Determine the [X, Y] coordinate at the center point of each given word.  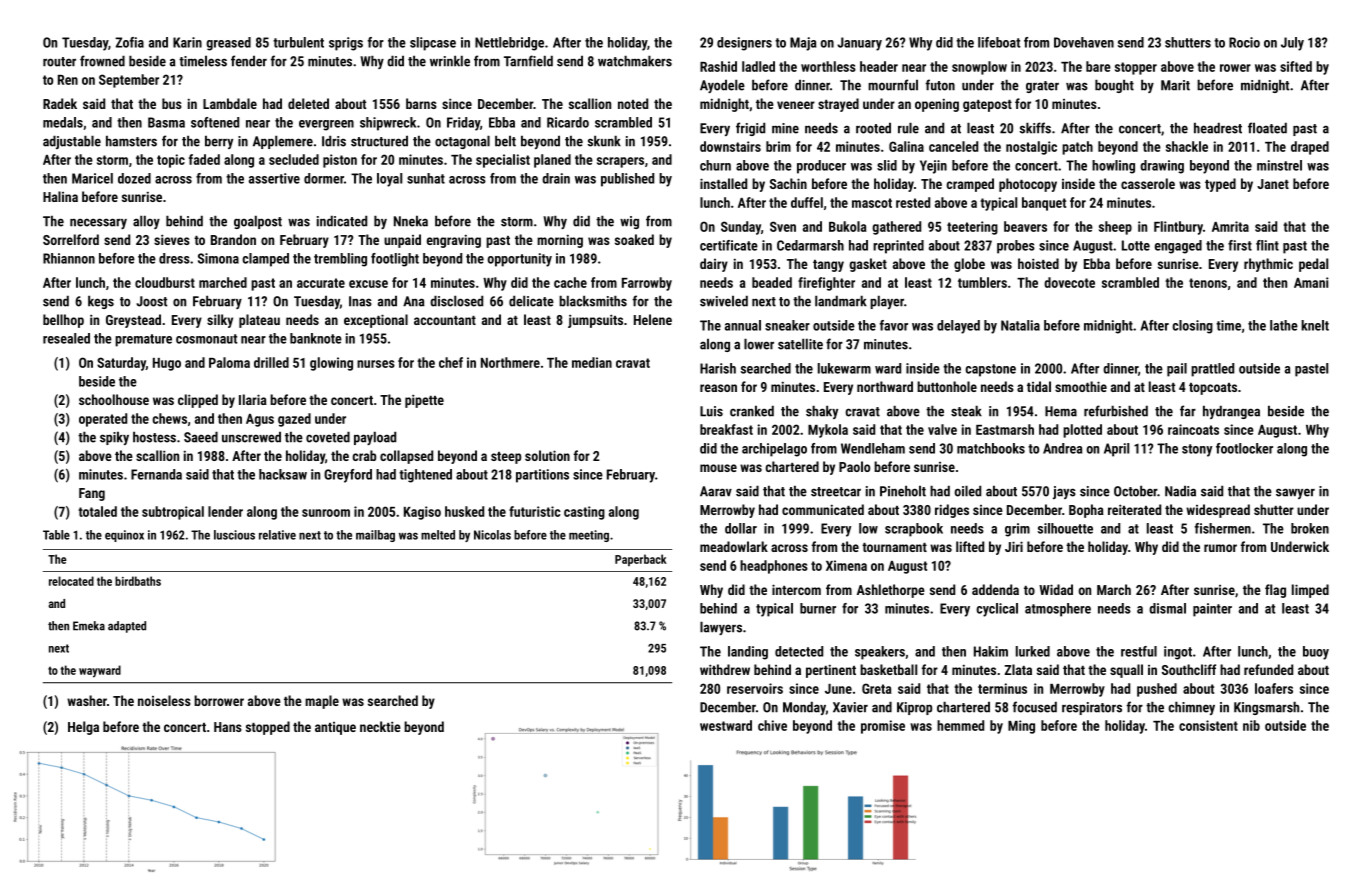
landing [748, 653]
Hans [228, 727]
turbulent [298, 42]
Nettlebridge [509, 44]
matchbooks [991, 448]
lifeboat [999, 42]
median [592, 362]
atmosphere [1058, 610]
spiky [114, 438]
